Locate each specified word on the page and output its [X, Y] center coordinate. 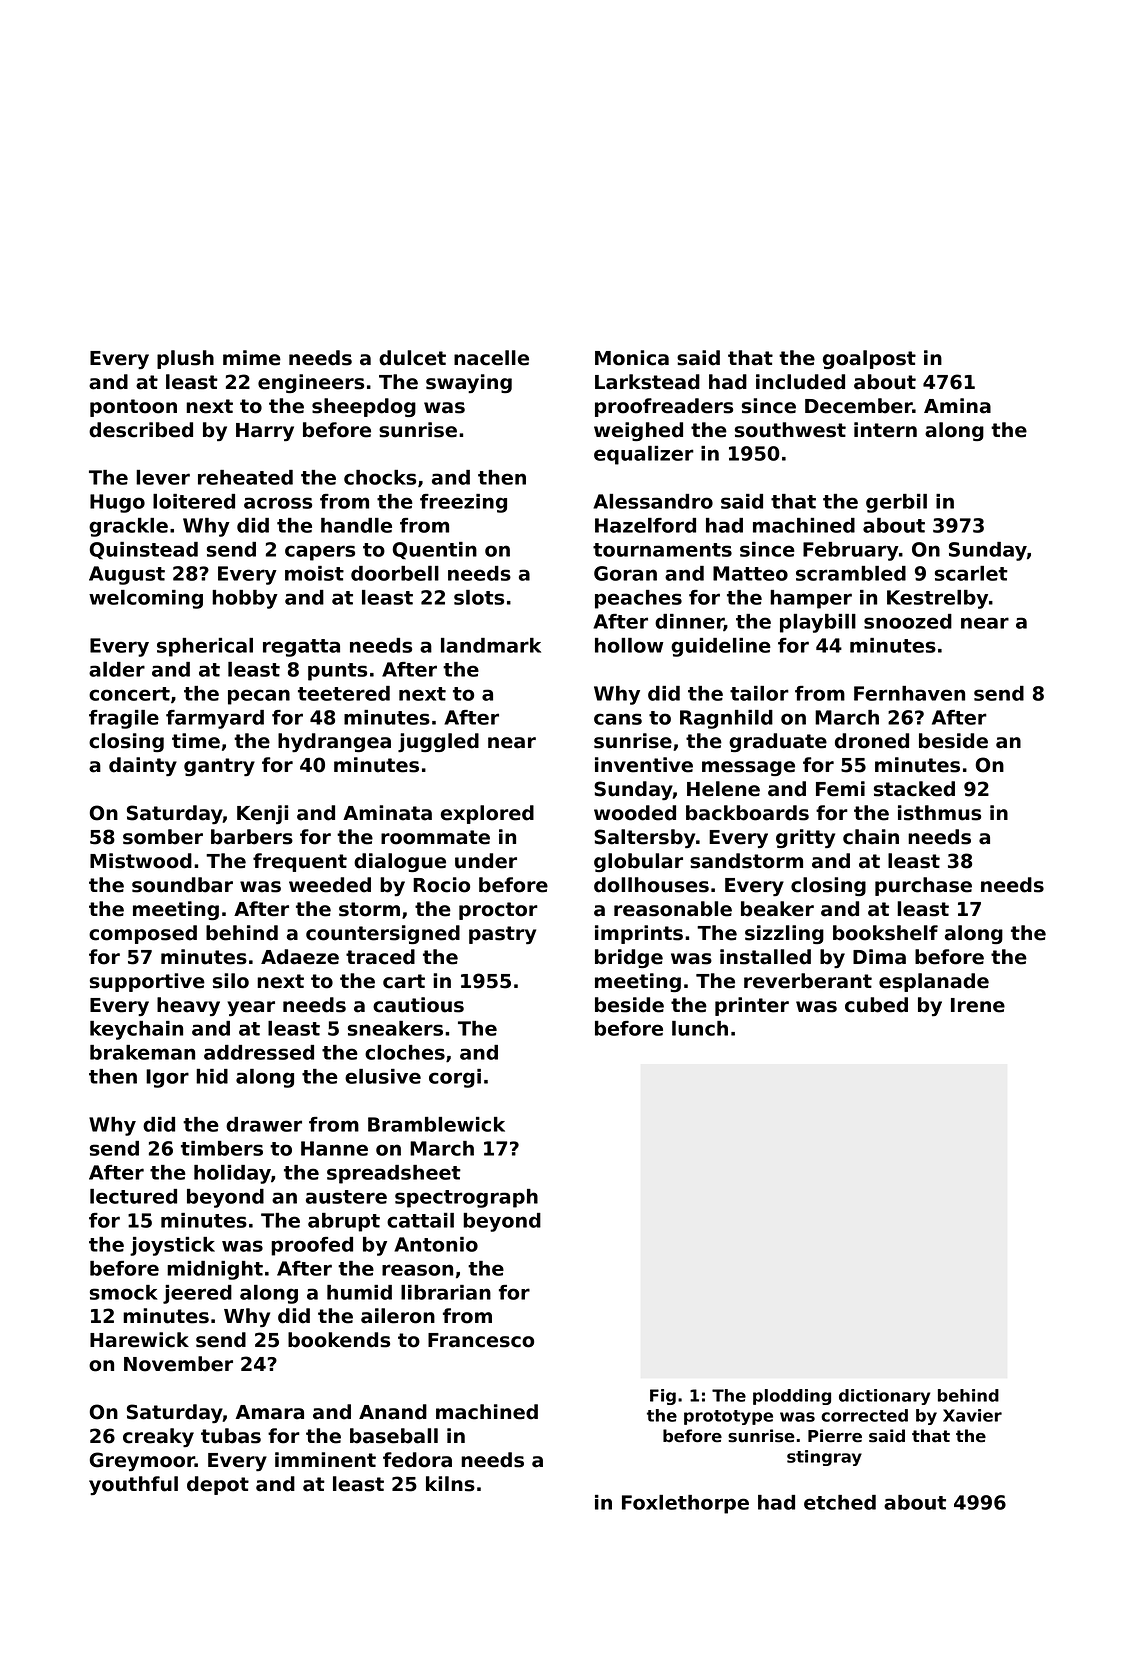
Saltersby [644, 839]
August [127, 575]
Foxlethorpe [685, 1504]
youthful [133, 1485]
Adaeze [300, 957]
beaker [777, 909]
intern [885, 430]
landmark [491, 645]
